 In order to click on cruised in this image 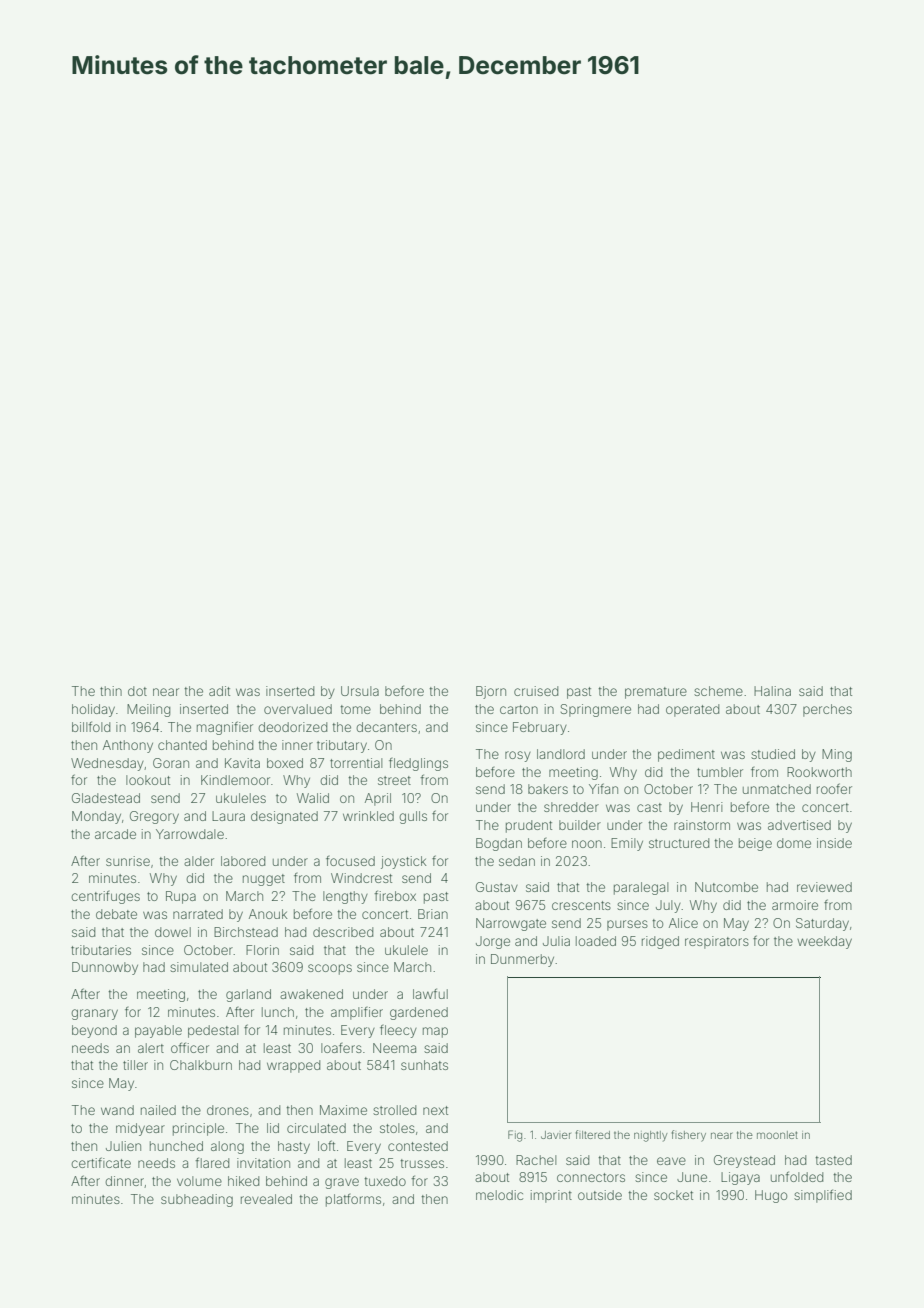, I will do `click(536, 691)`.
